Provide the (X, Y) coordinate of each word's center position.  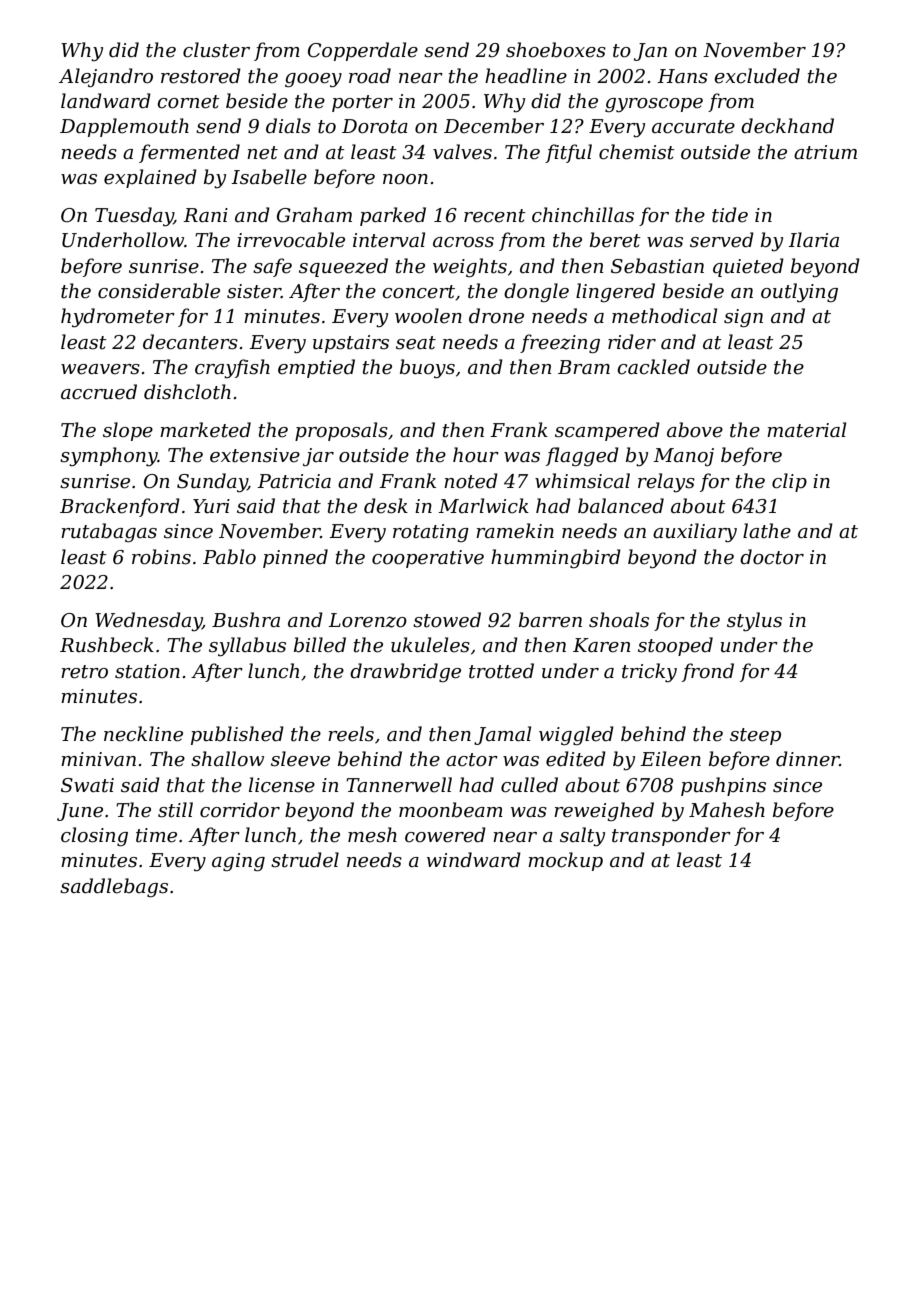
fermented (189, 153)
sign (743, 318)
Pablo (229, 557)
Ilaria (813, 240)
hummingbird (556, 558)
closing (94, 836)
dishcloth (187, 392)
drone (496, 316)
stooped (675, 646)
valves (462, 152)
